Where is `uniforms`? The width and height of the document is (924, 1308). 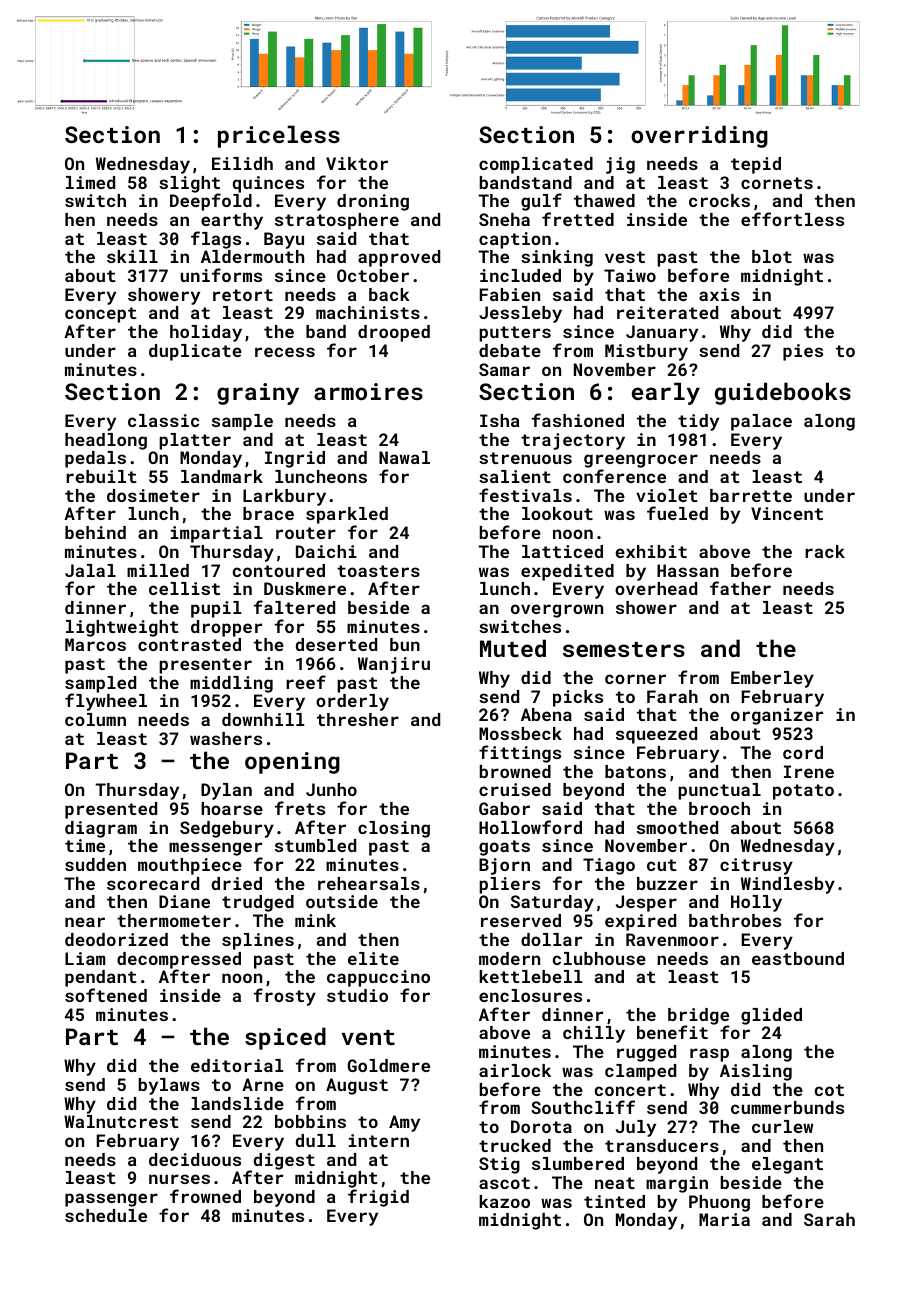
uniforms is located at coordinates (221, 275).
